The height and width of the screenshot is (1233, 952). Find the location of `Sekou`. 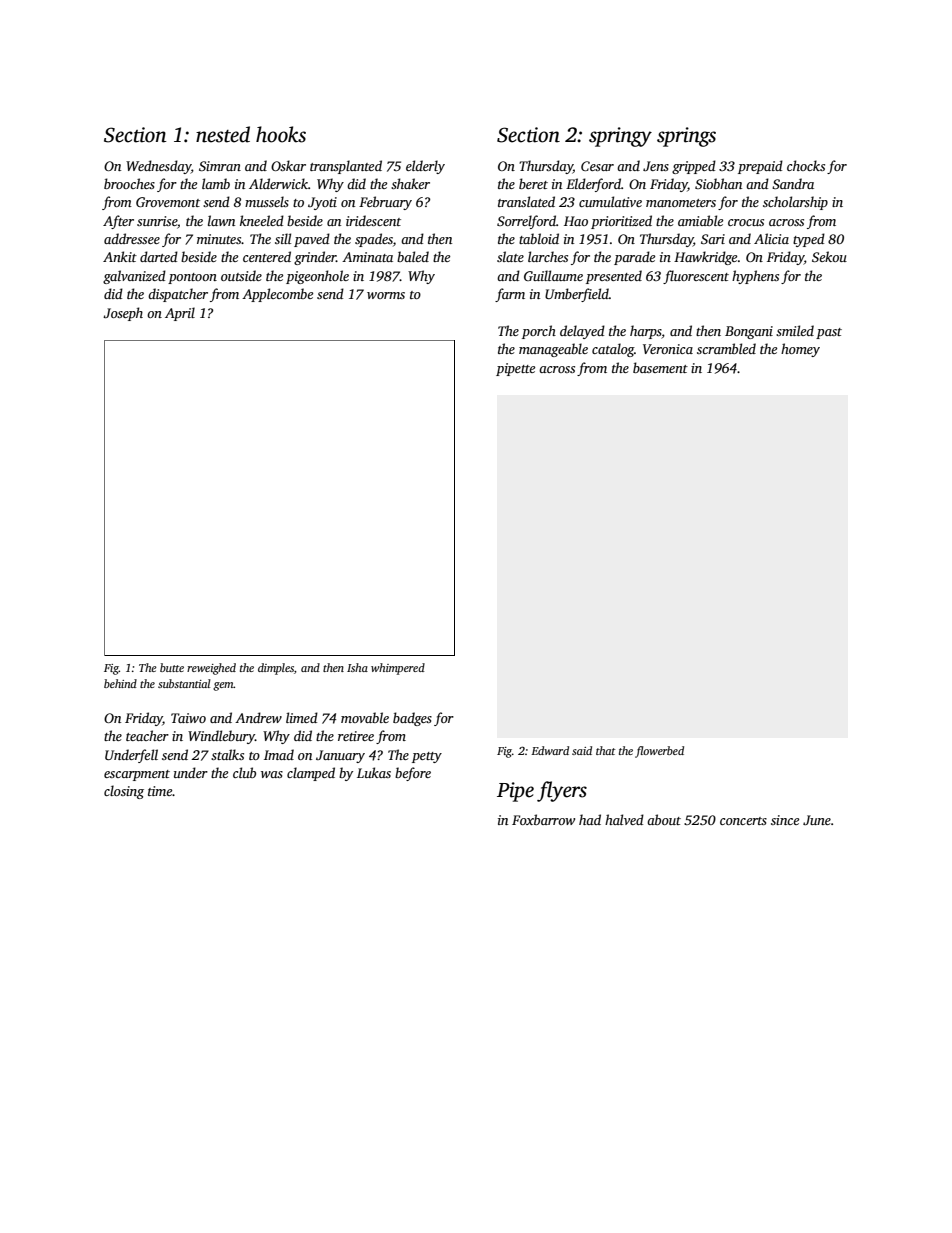

Sekou is located at coordinates (829, 256).
